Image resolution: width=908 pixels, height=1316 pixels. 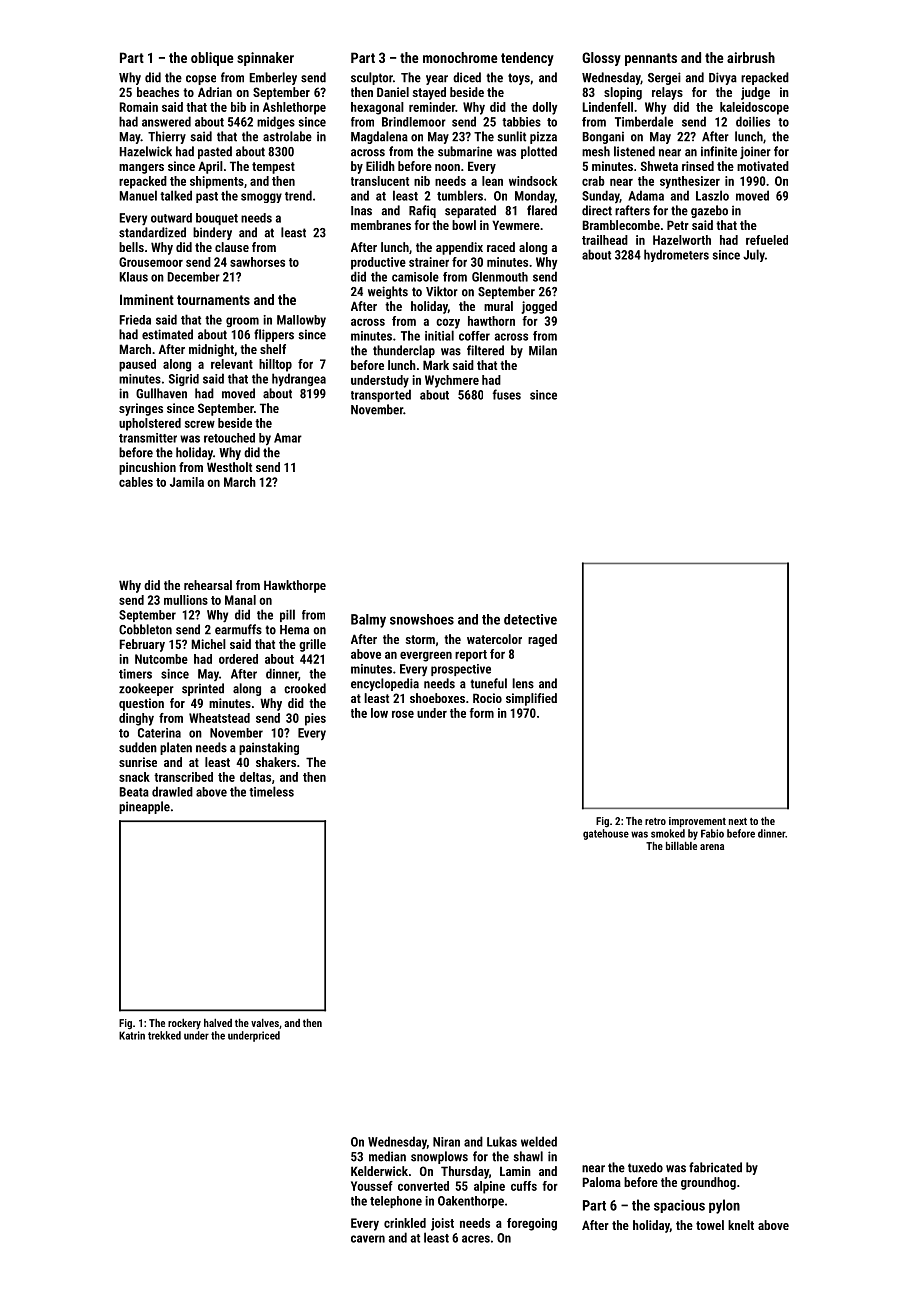 I want to click on rose, so click(x=403, y=714).
